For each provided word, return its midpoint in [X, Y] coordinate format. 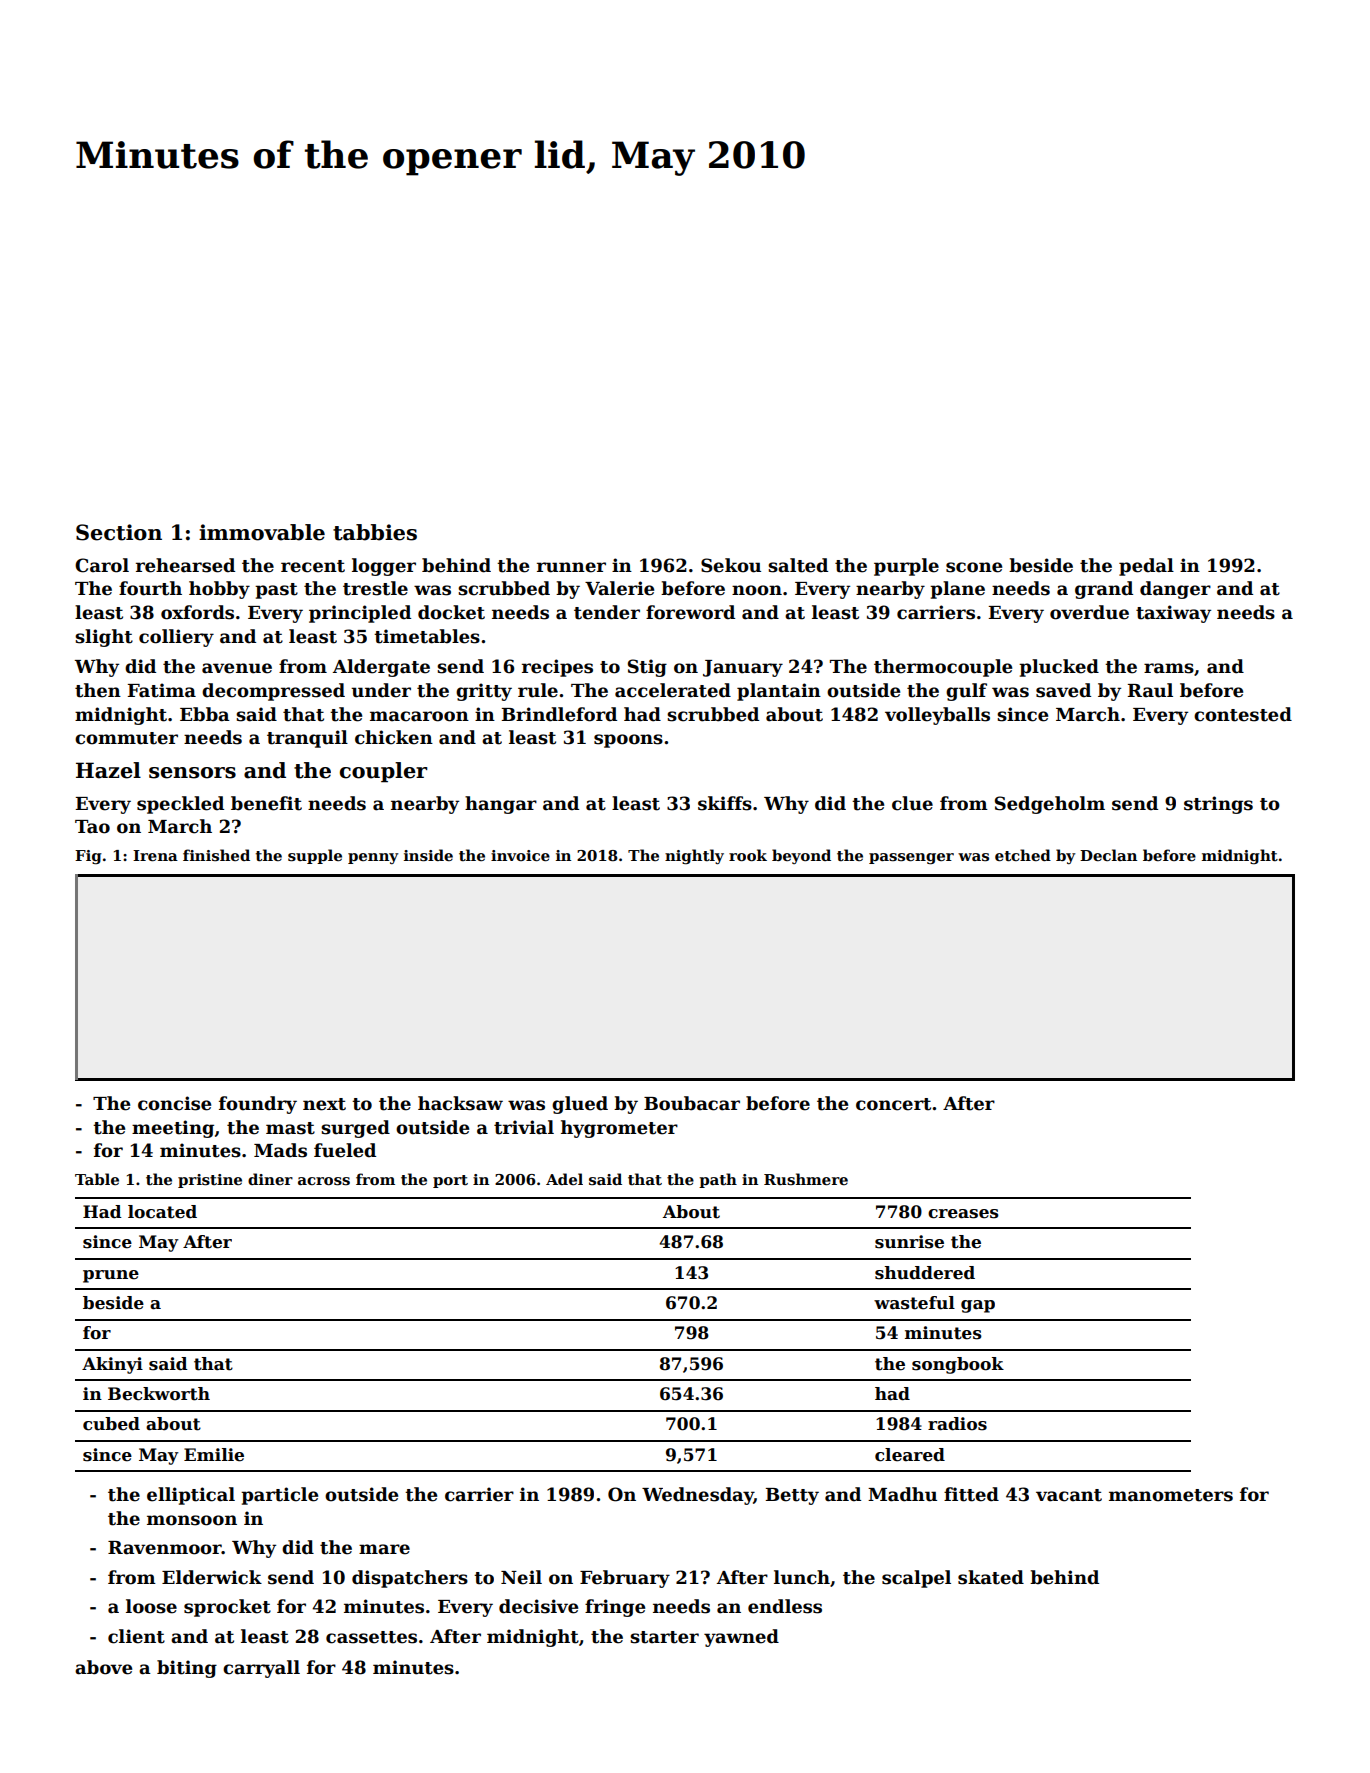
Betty [792, 1496]
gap [978, 1306]
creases [963, 1214]
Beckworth [159, 1394]
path [718, 1180]
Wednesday [698, 1496]
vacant [1069, 1495]
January [743, 668]
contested [1243, 714]
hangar [501, 805]
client [136, 1636]
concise [174, 1103]
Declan [1108, 855]
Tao [92, 827]
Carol [102, 565]
